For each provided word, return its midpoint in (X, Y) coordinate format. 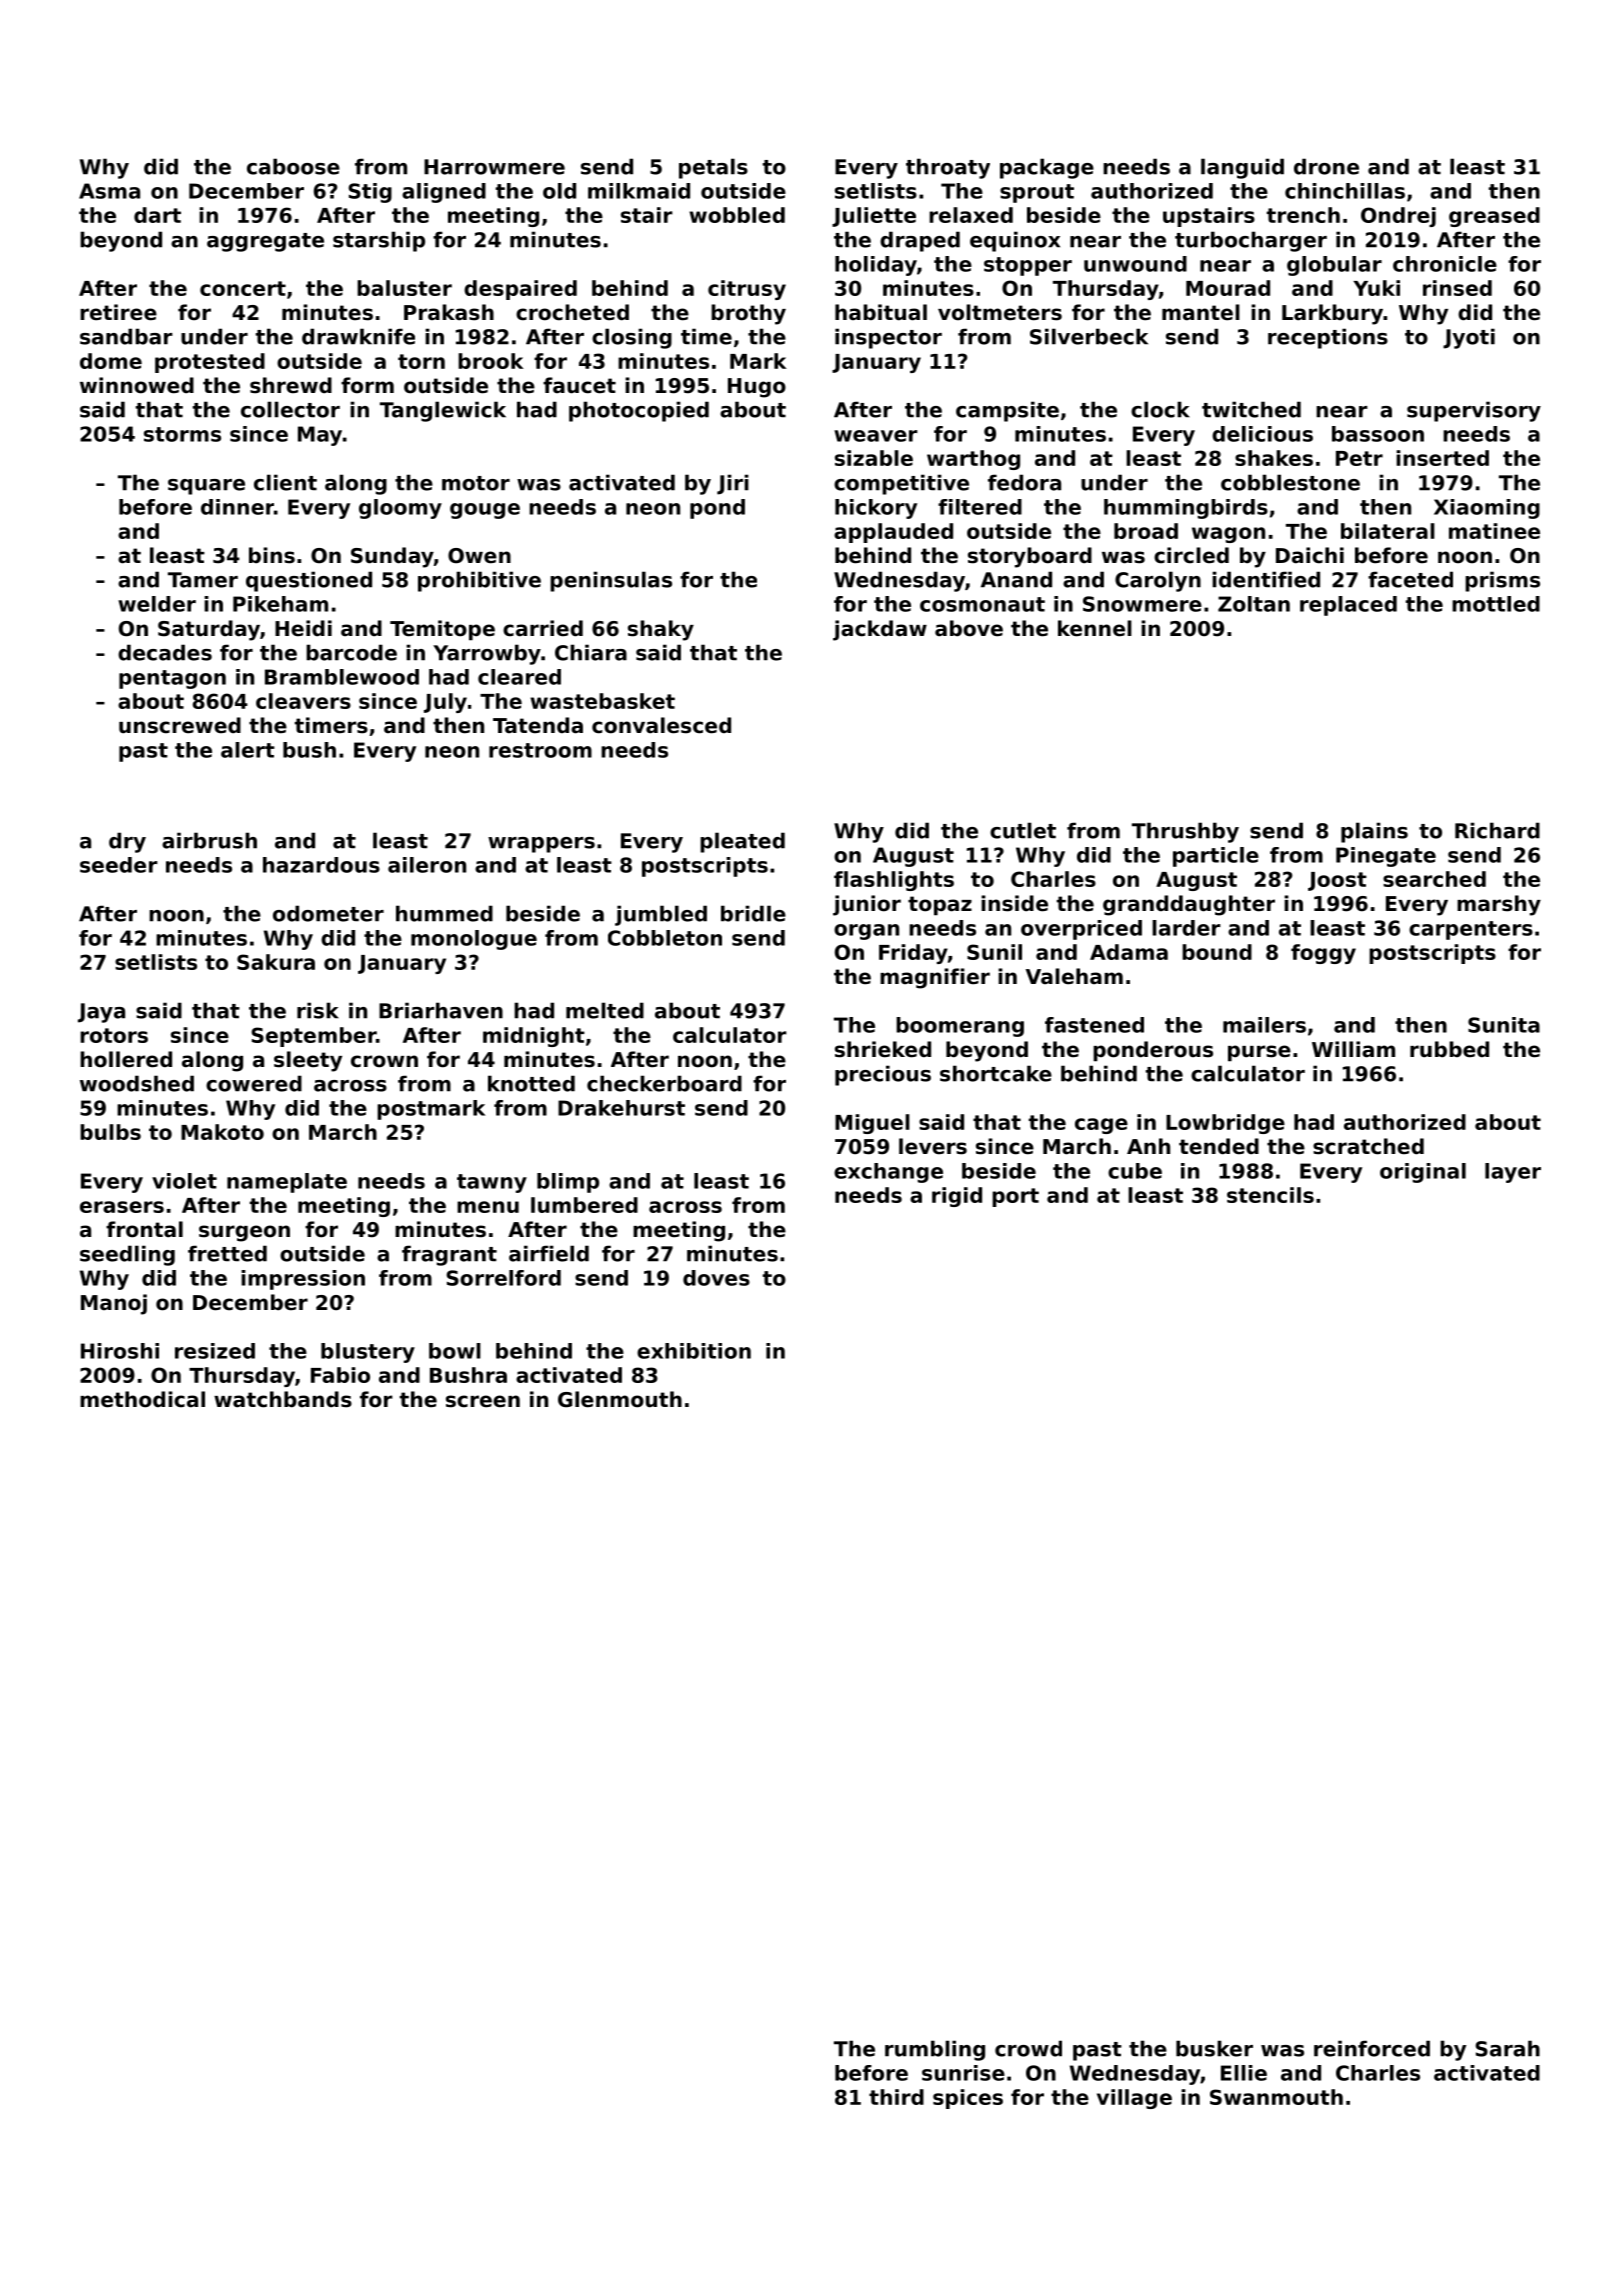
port (1015, 1197)
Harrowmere (494, 167)
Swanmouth (1276, 2097)
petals (713, 168)
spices (968, 2099)
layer (1513, 1173)
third (896, 2097)
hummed (444, 913)
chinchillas (1345, 191)
